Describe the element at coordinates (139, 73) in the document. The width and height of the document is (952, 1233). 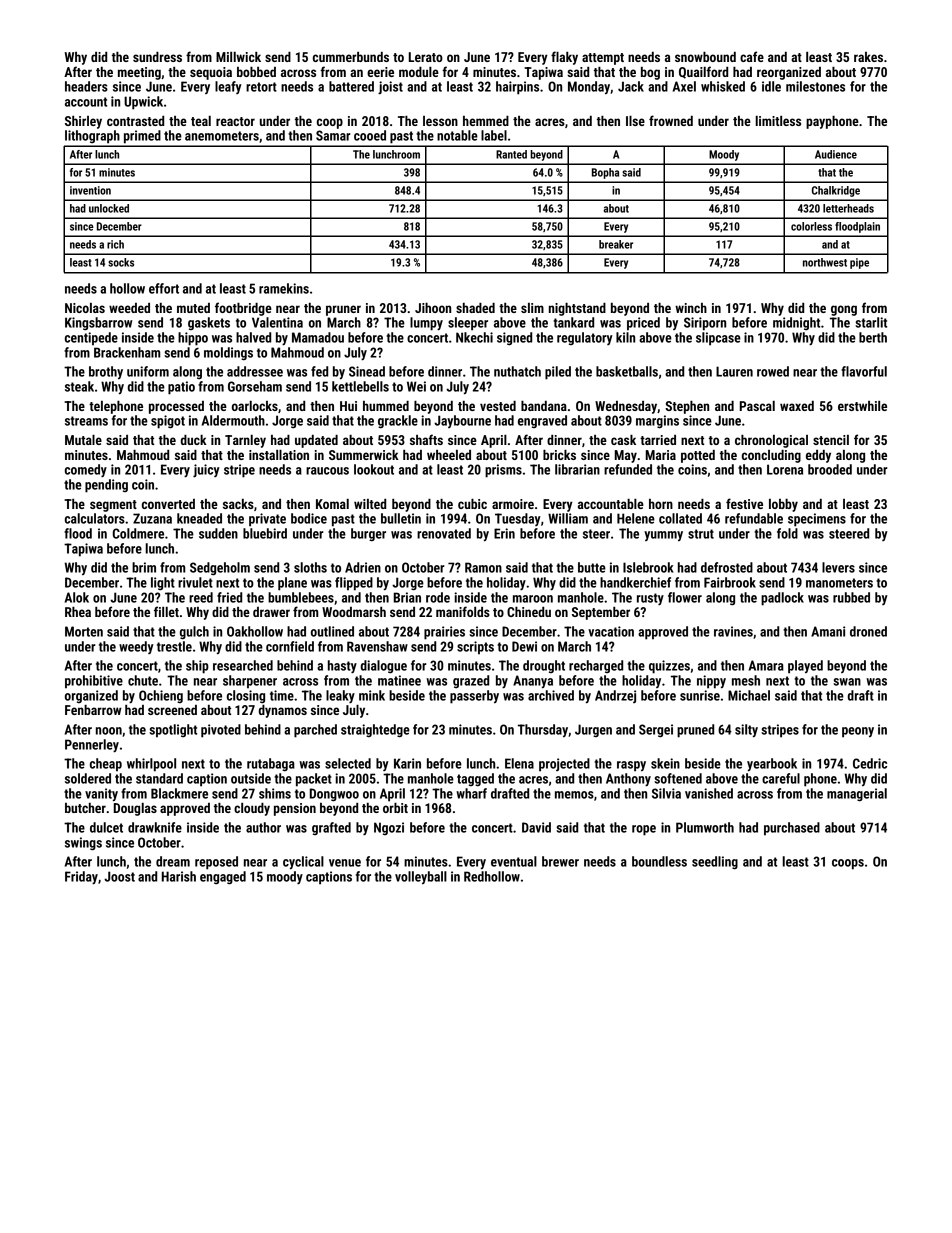
I see `meeting` at that location.
